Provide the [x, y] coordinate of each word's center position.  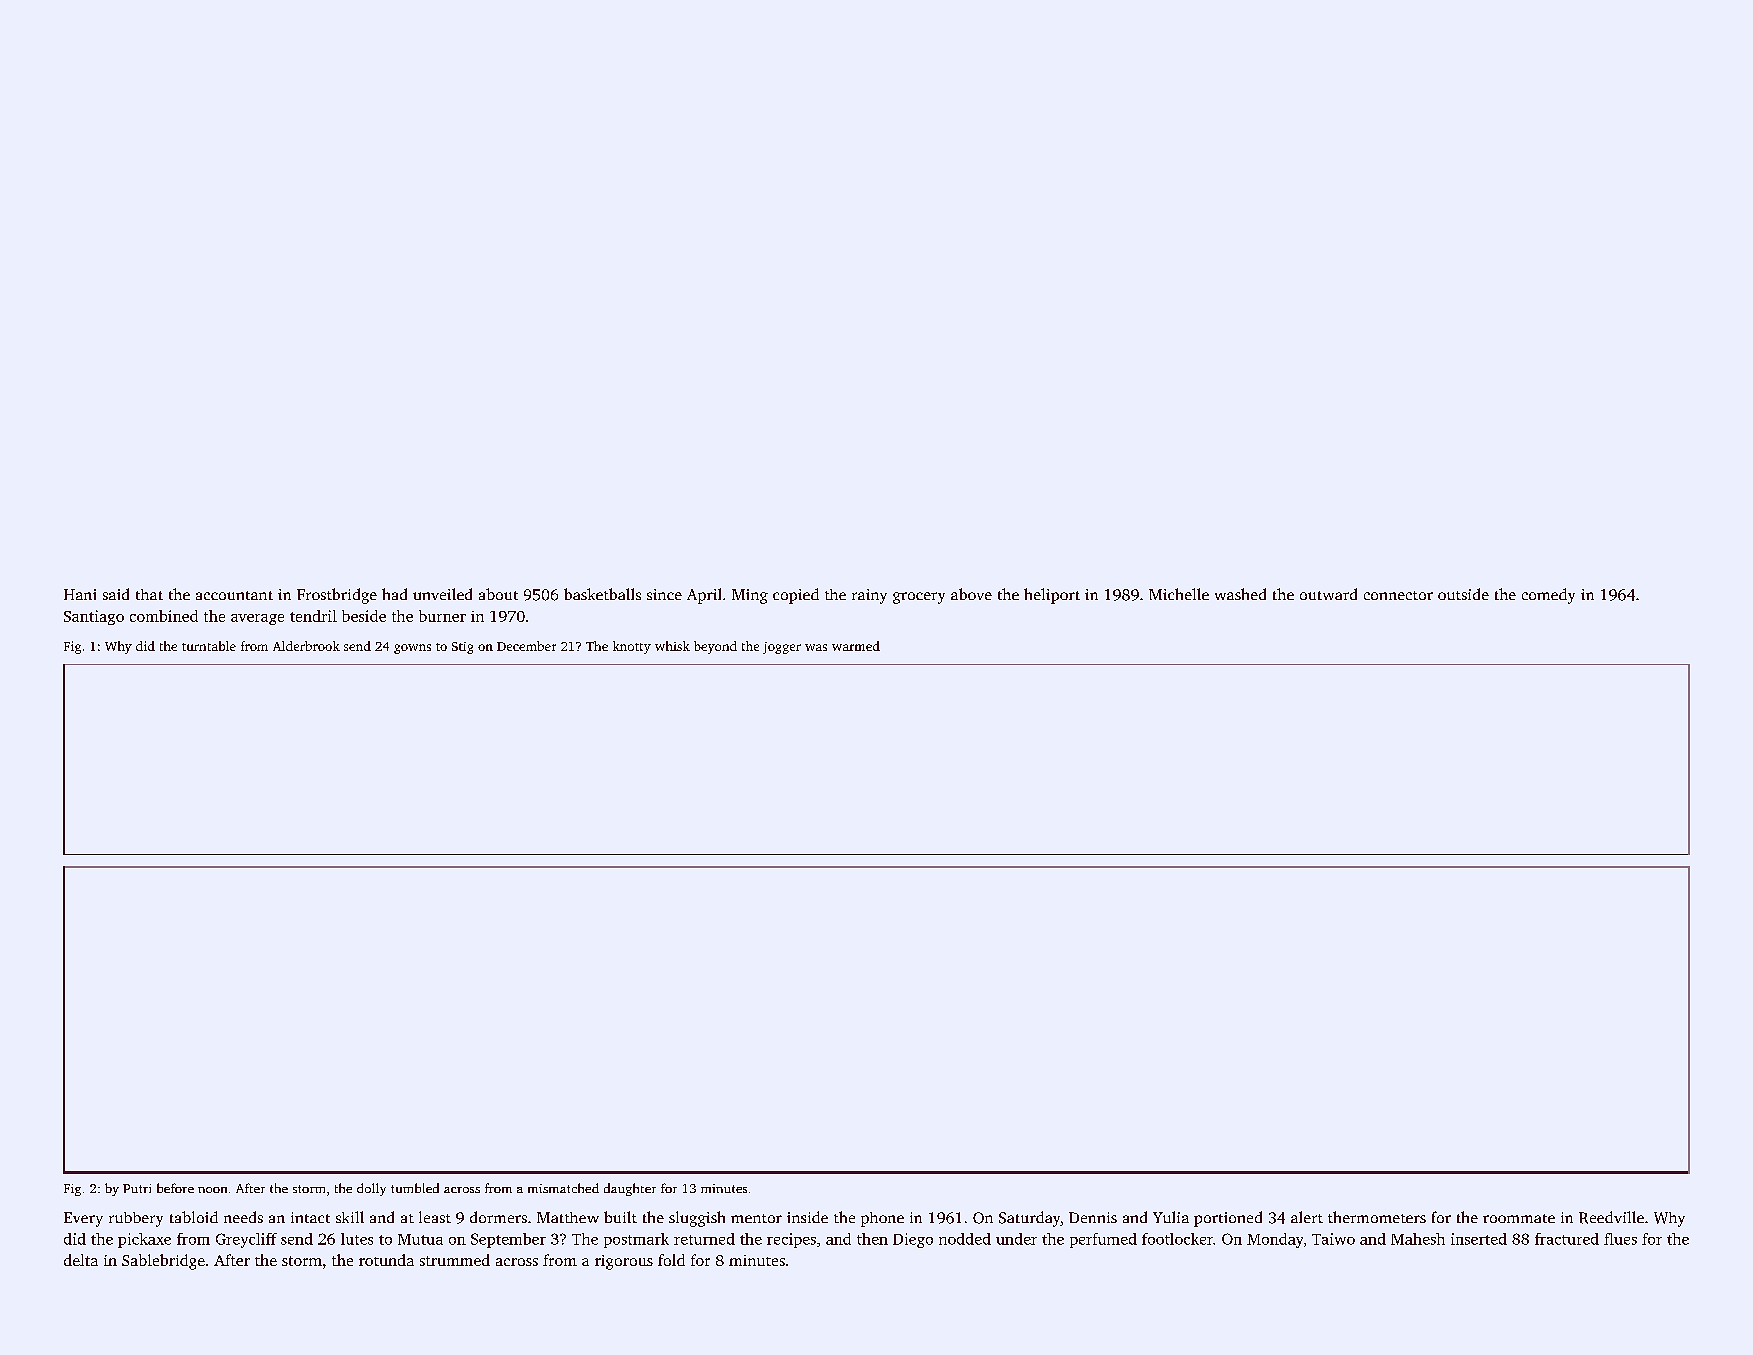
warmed [856, 646]
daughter [630, 1189]
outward [1328, 594]
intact [310, 1217]
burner [442, 616]
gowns [412, 649]
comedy [1548, 596]
